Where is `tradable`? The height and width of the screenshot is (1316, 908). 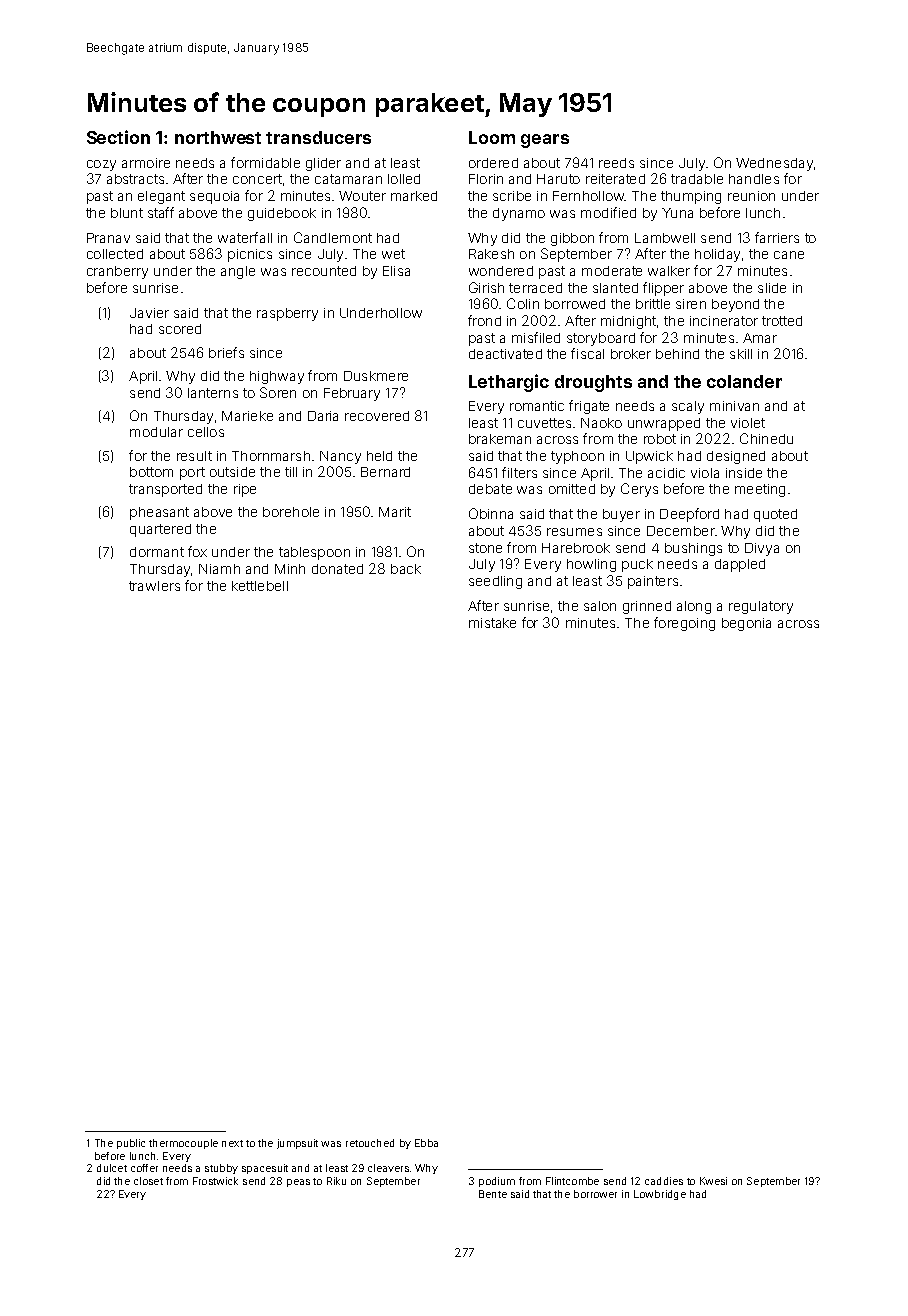 tradable is located at coordinates (697, 179).
